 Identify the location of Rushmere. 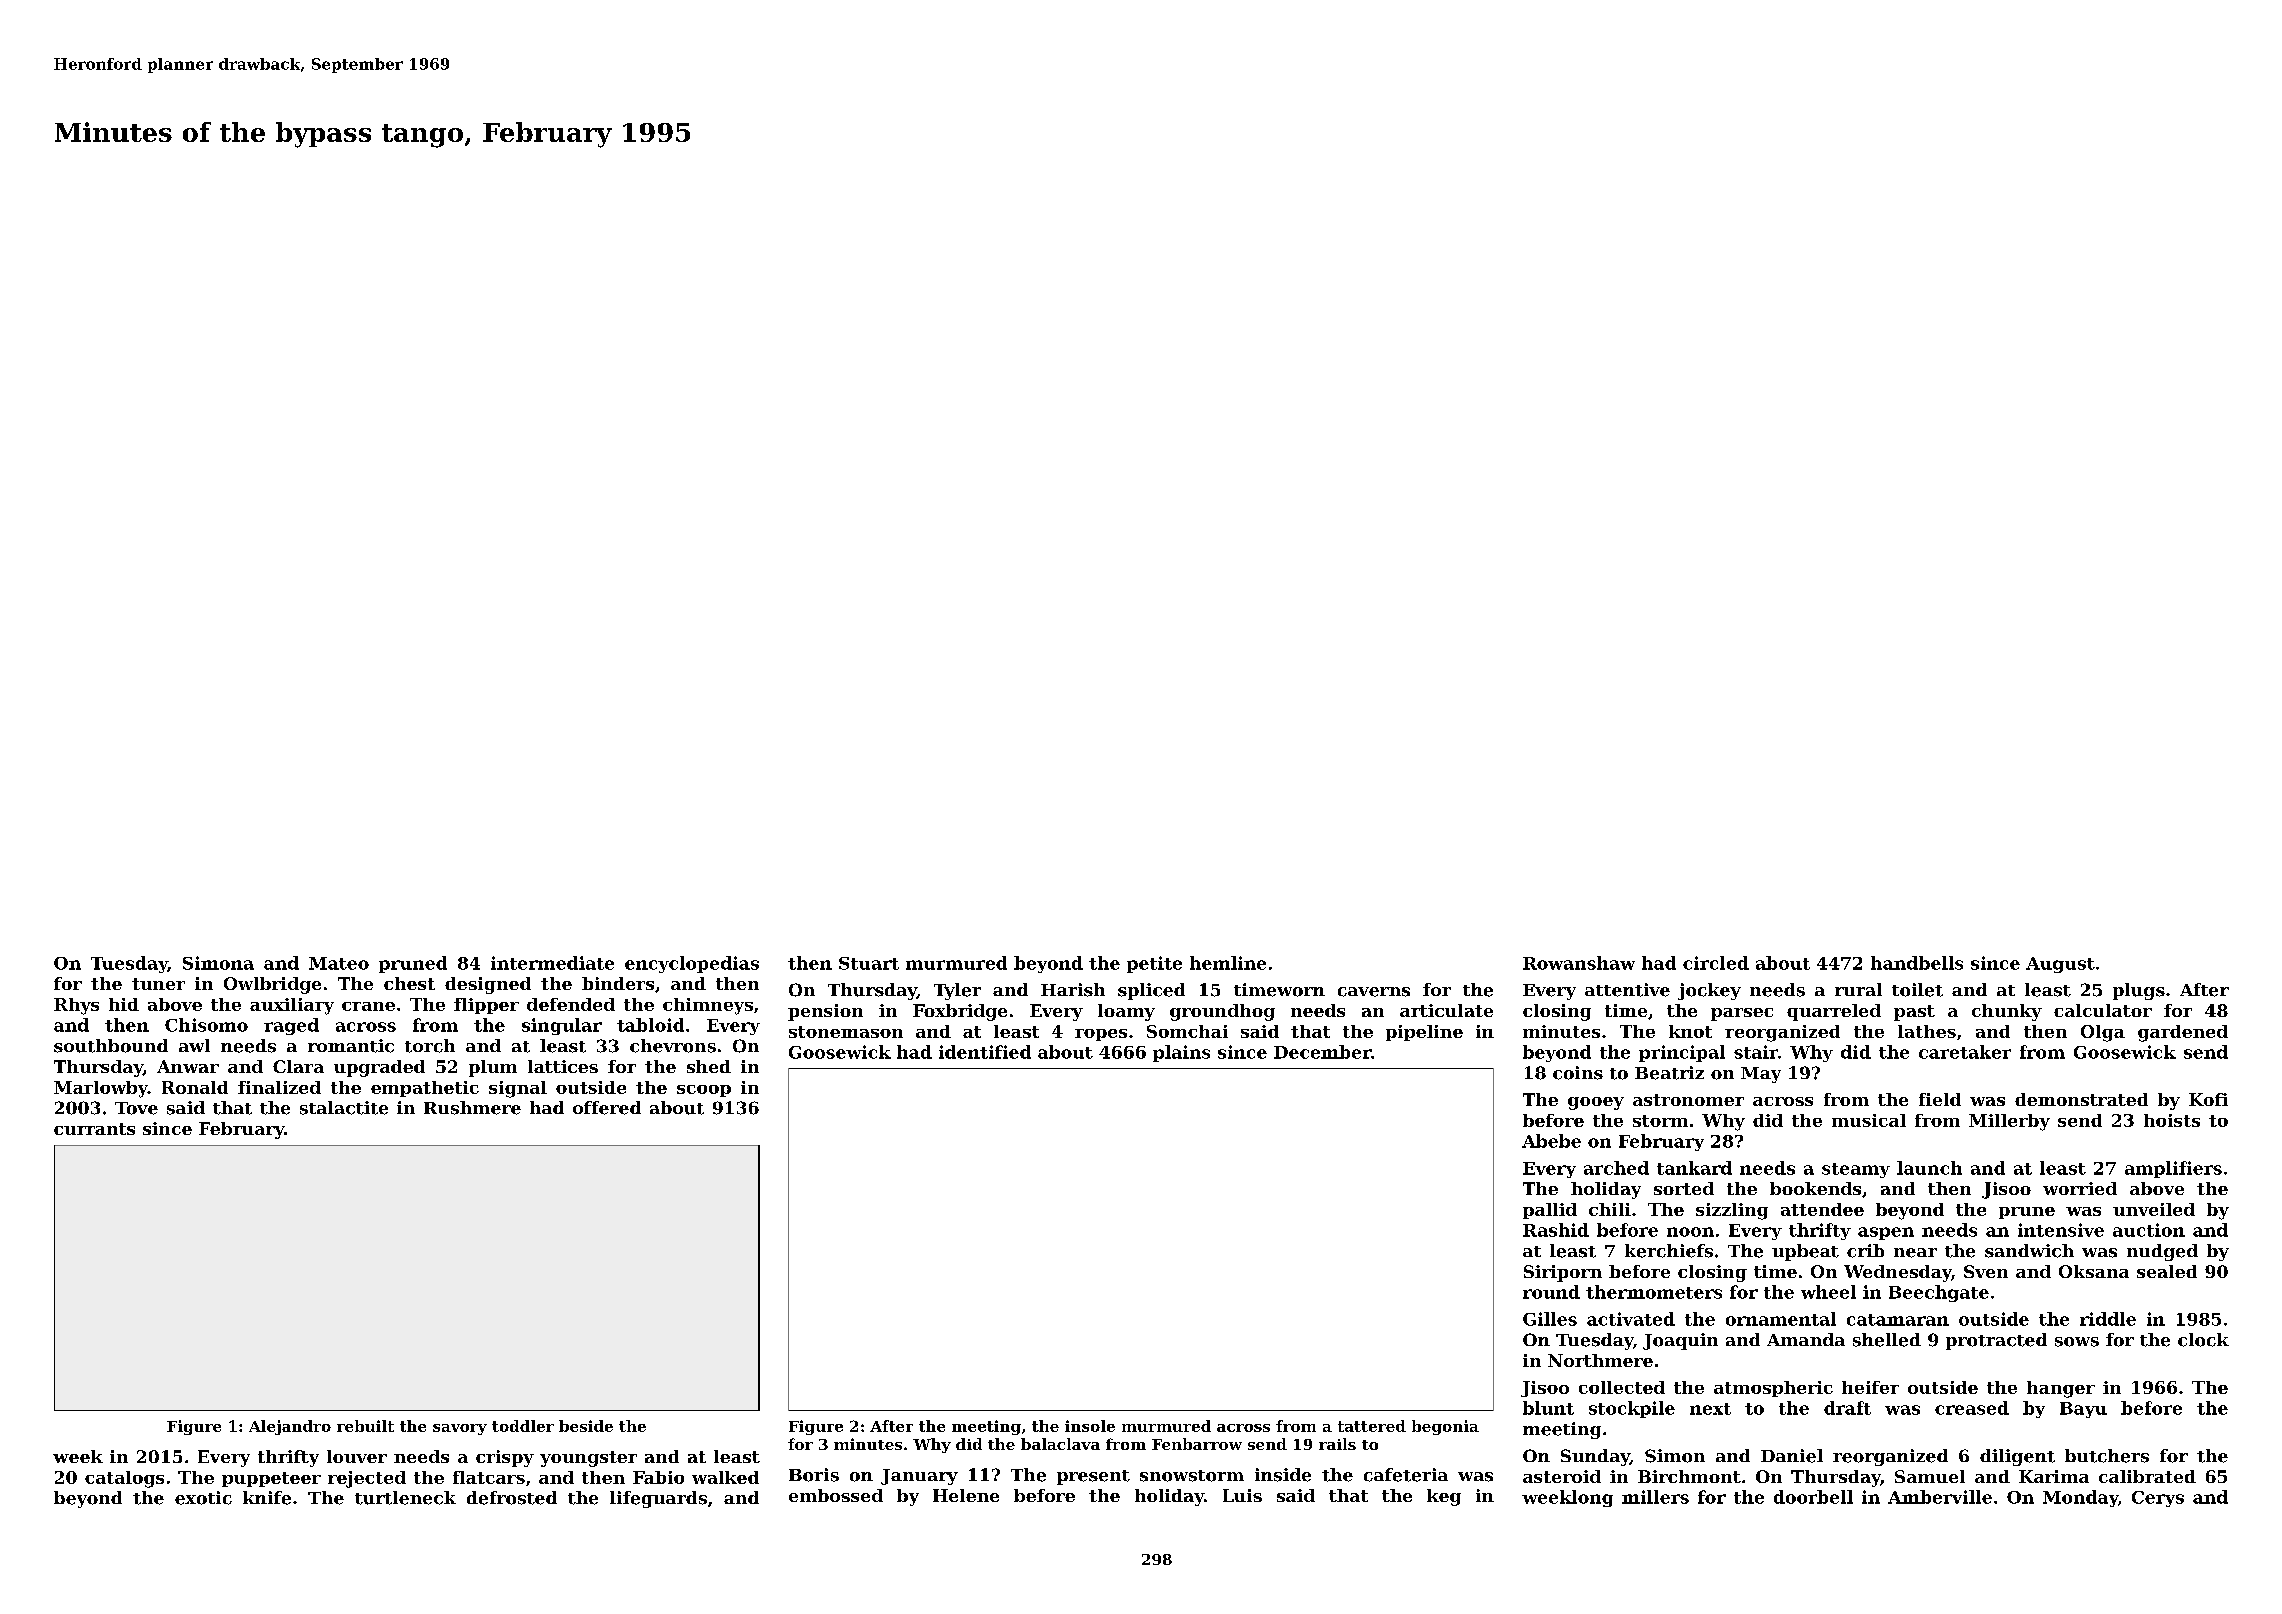
(472, 1108).
